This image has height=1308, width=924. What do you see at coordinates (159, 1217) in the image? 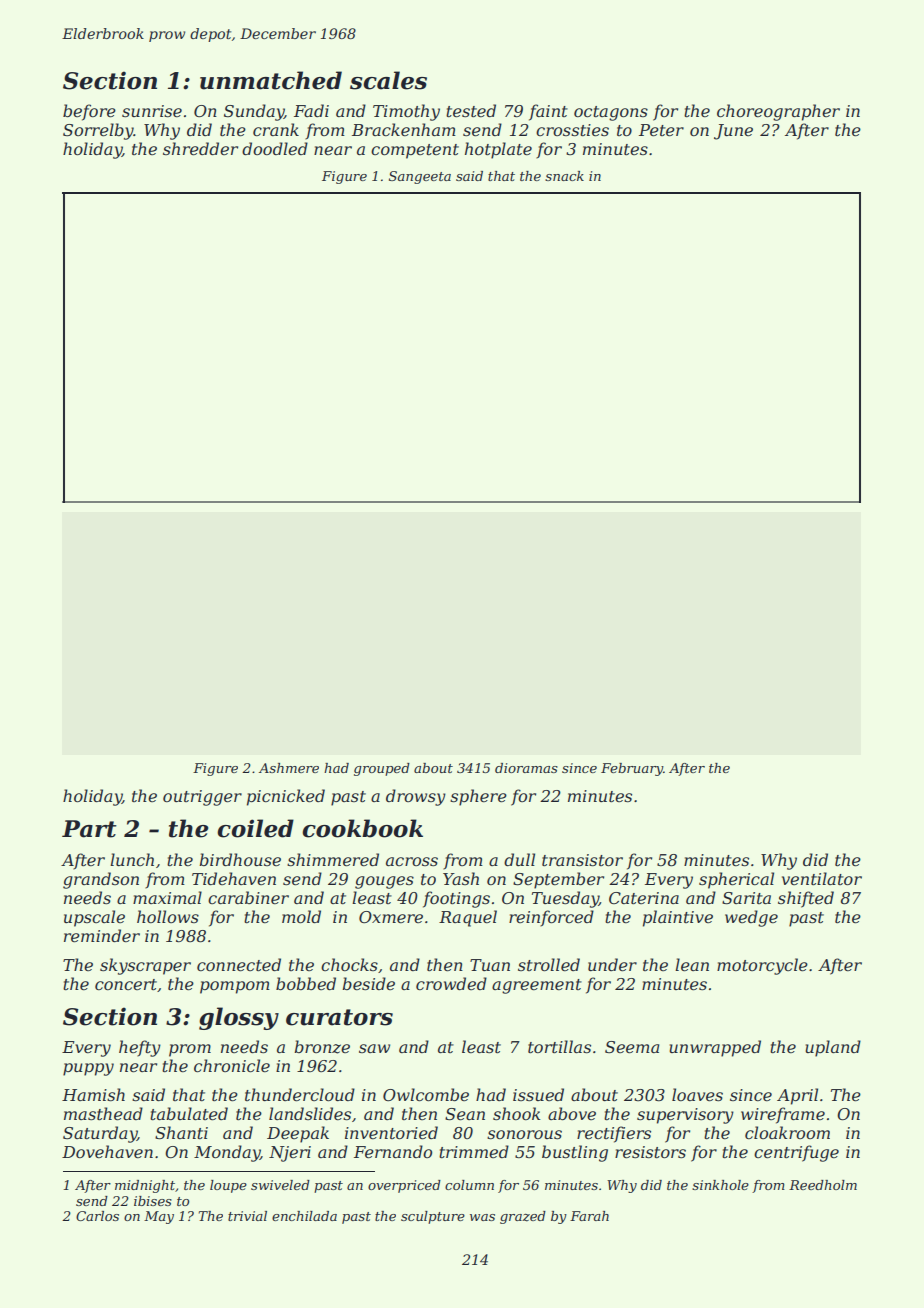
I see `May` at bounding box center [159, 1217].
